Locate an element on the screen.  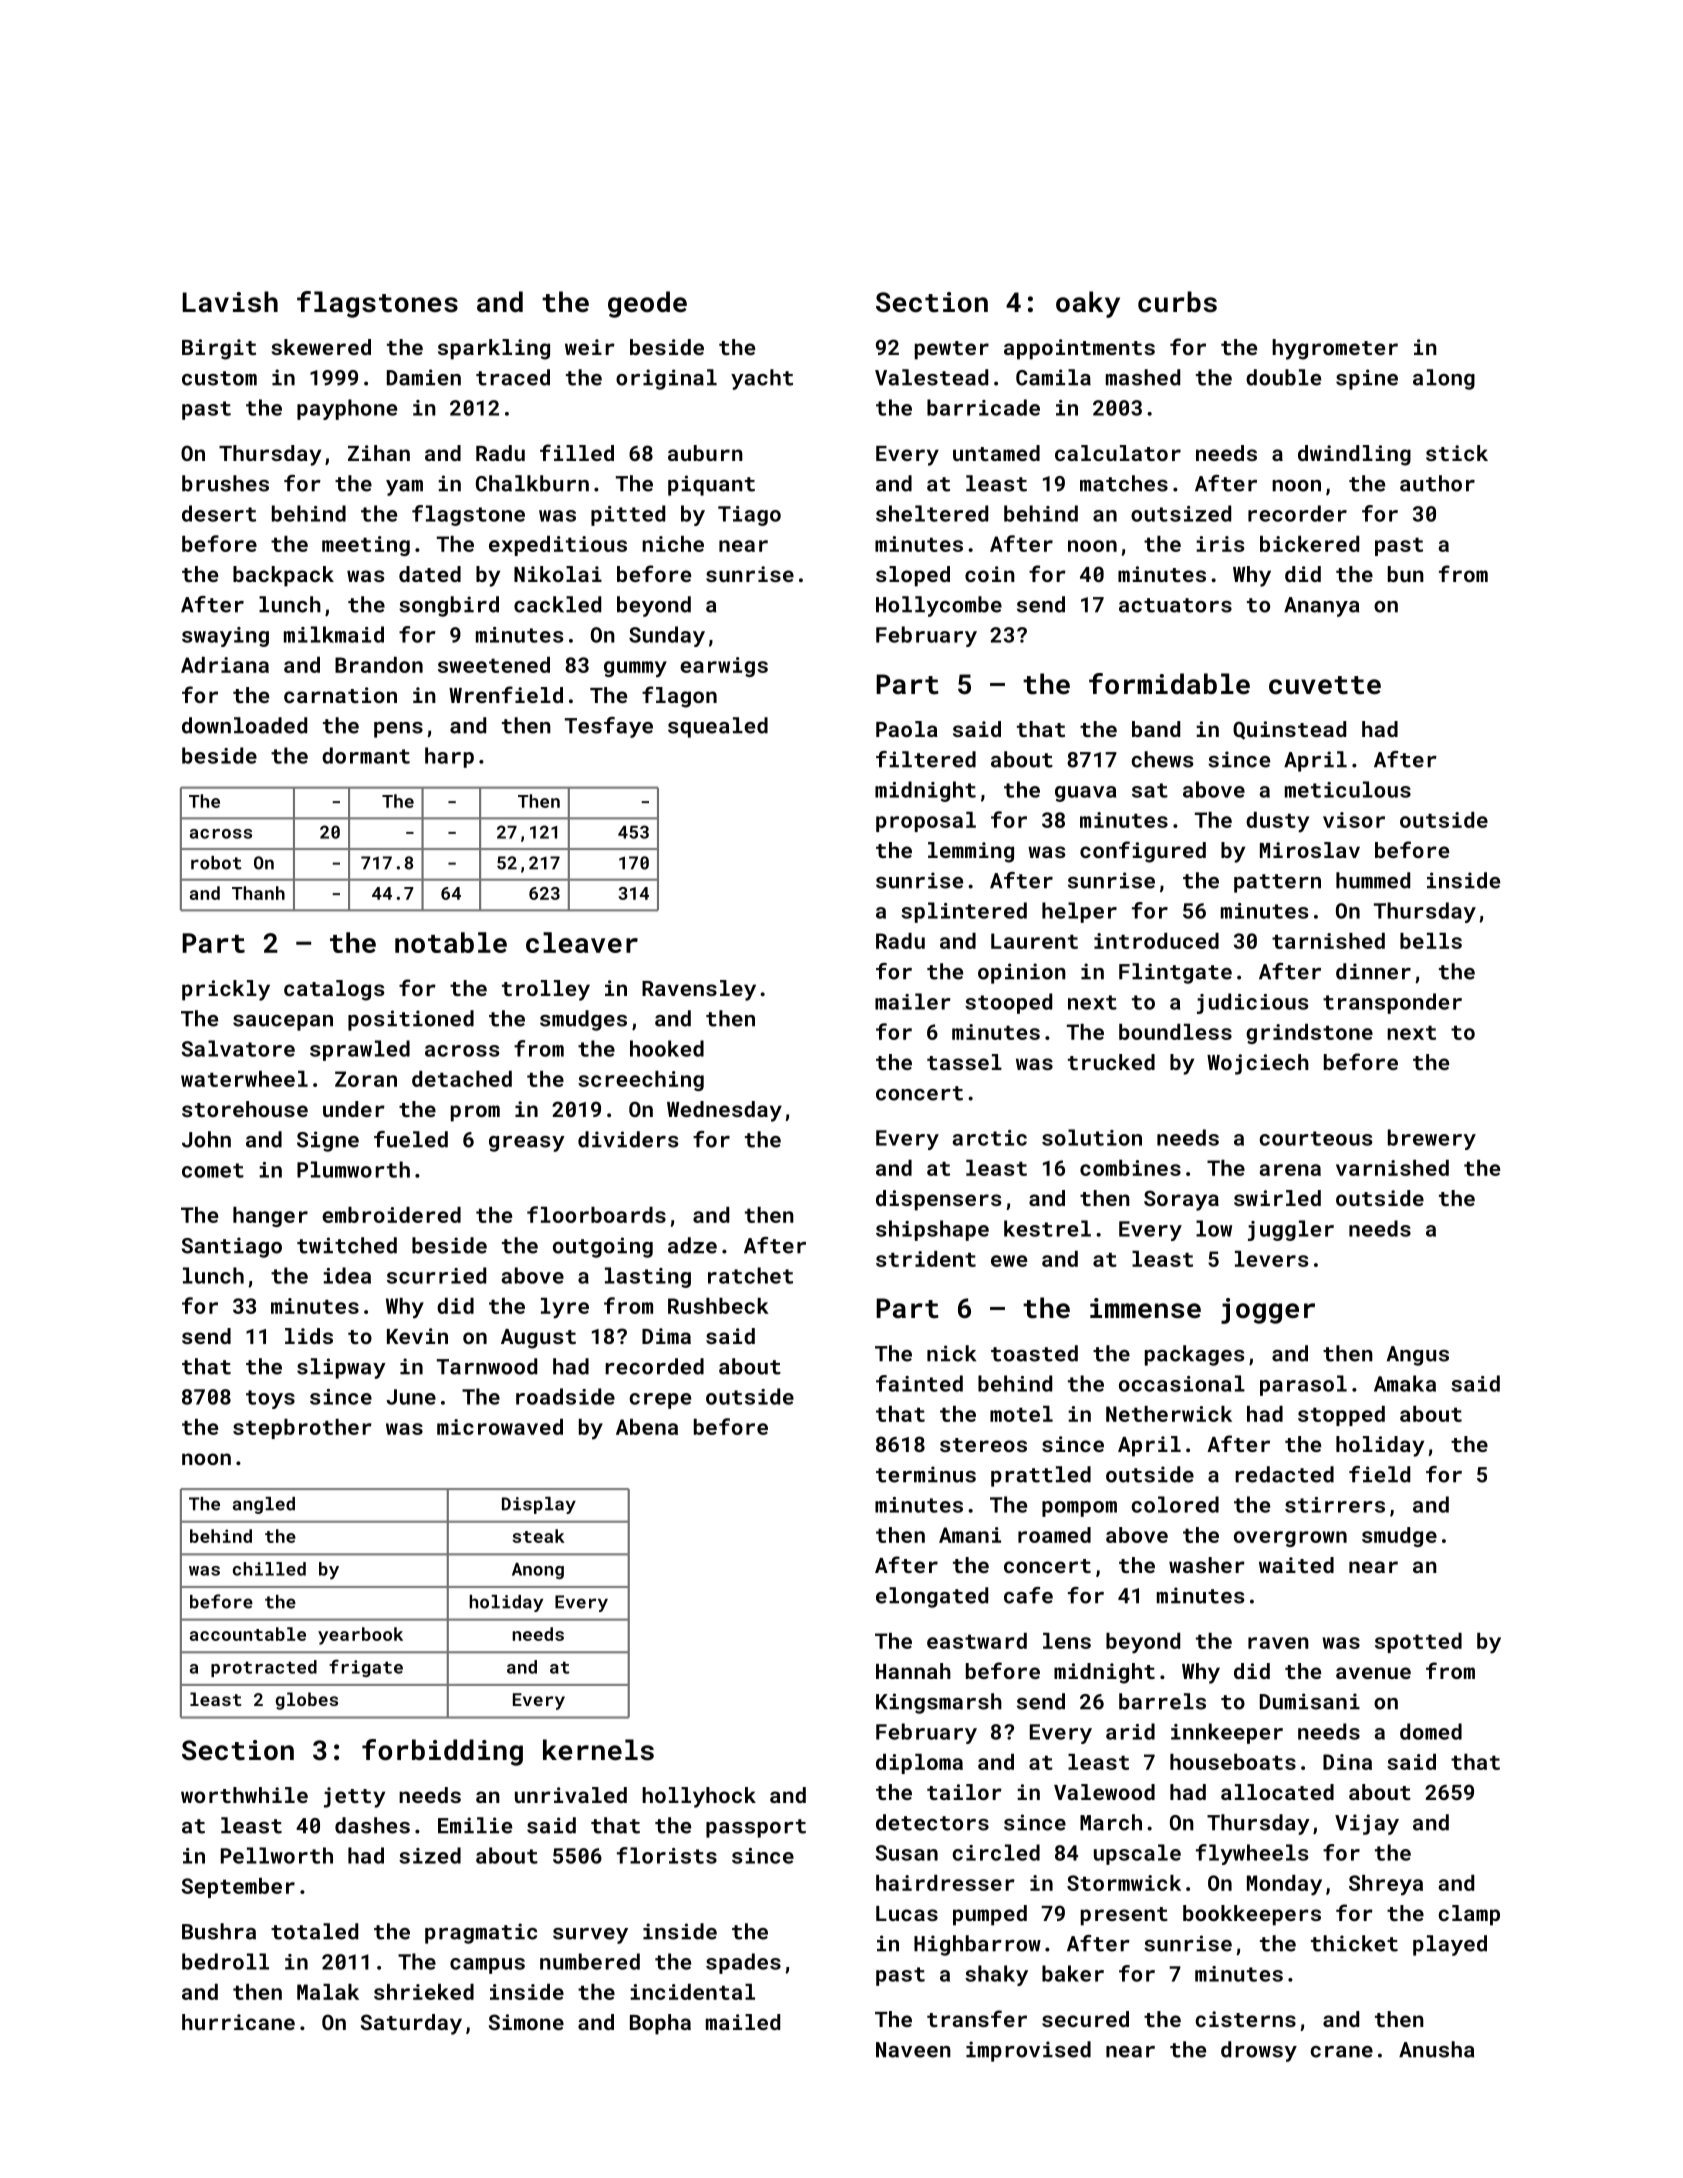
notable is located at coordinates (451, 942).
